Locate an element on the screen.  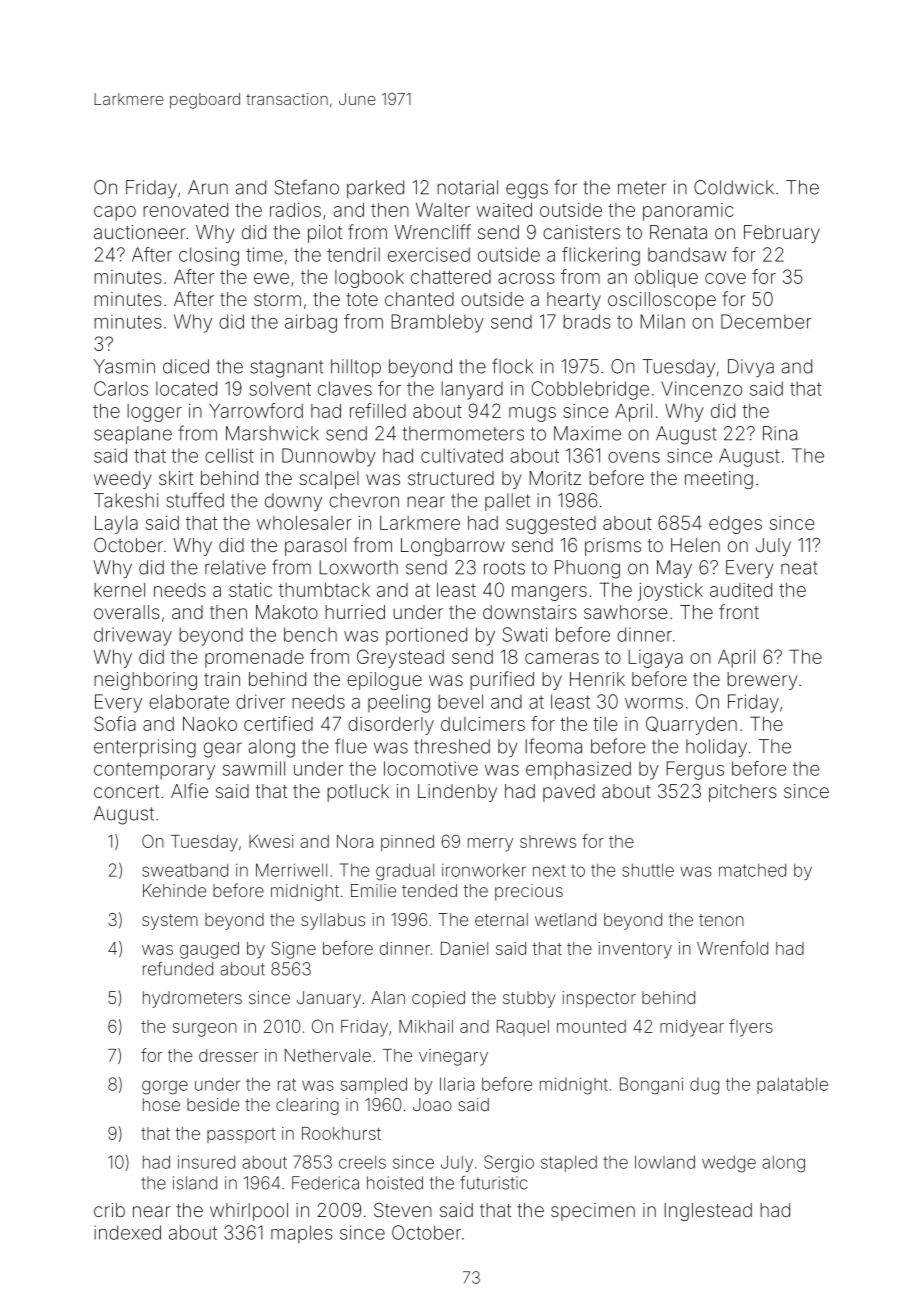
Quarryden is located at coordinates (691, 725).
